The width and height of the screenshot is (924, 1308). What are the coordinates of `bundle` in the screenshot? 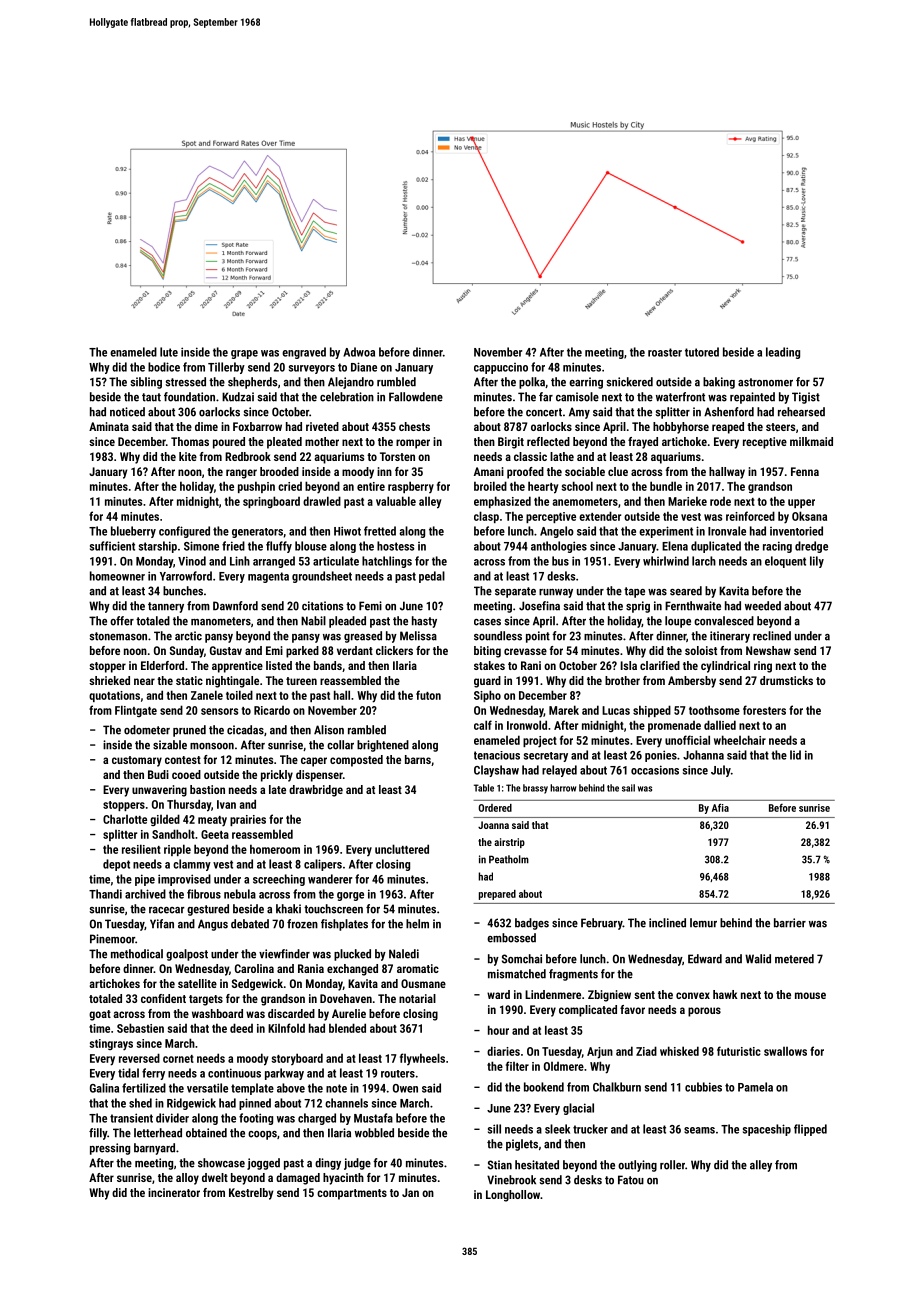 It's located at (666, 486).
